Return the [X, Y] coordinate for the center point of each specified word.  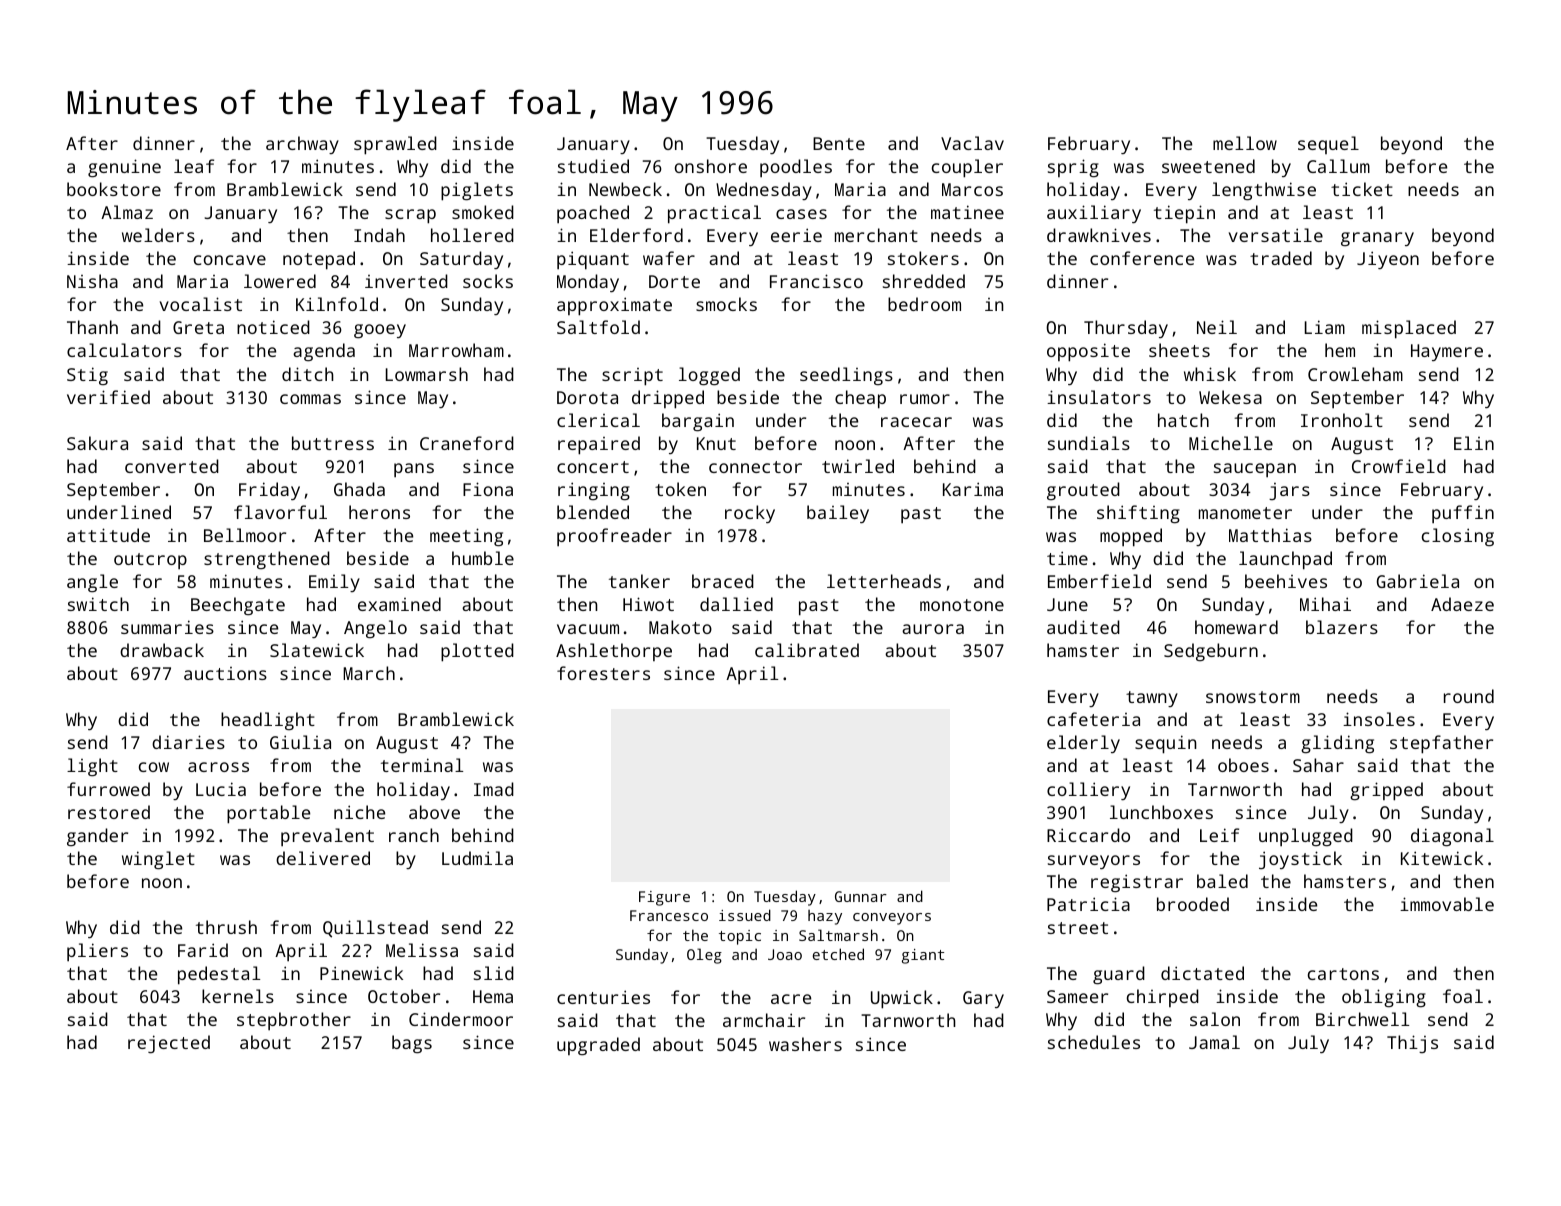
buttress [333, 443]
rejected [169, 1044]
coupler [967, 168]
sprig [1073, 168]
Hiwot [648, 604]
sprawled [395, 145]
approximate [614, 306]
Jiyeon [1388, 260]
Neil [1217, 327]
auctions [225, 673]
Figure [664, 898]
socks [488, 281]
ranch [414, 835]
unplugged [1306, 837]
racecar [916, 422]
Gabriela [1418, 581]
